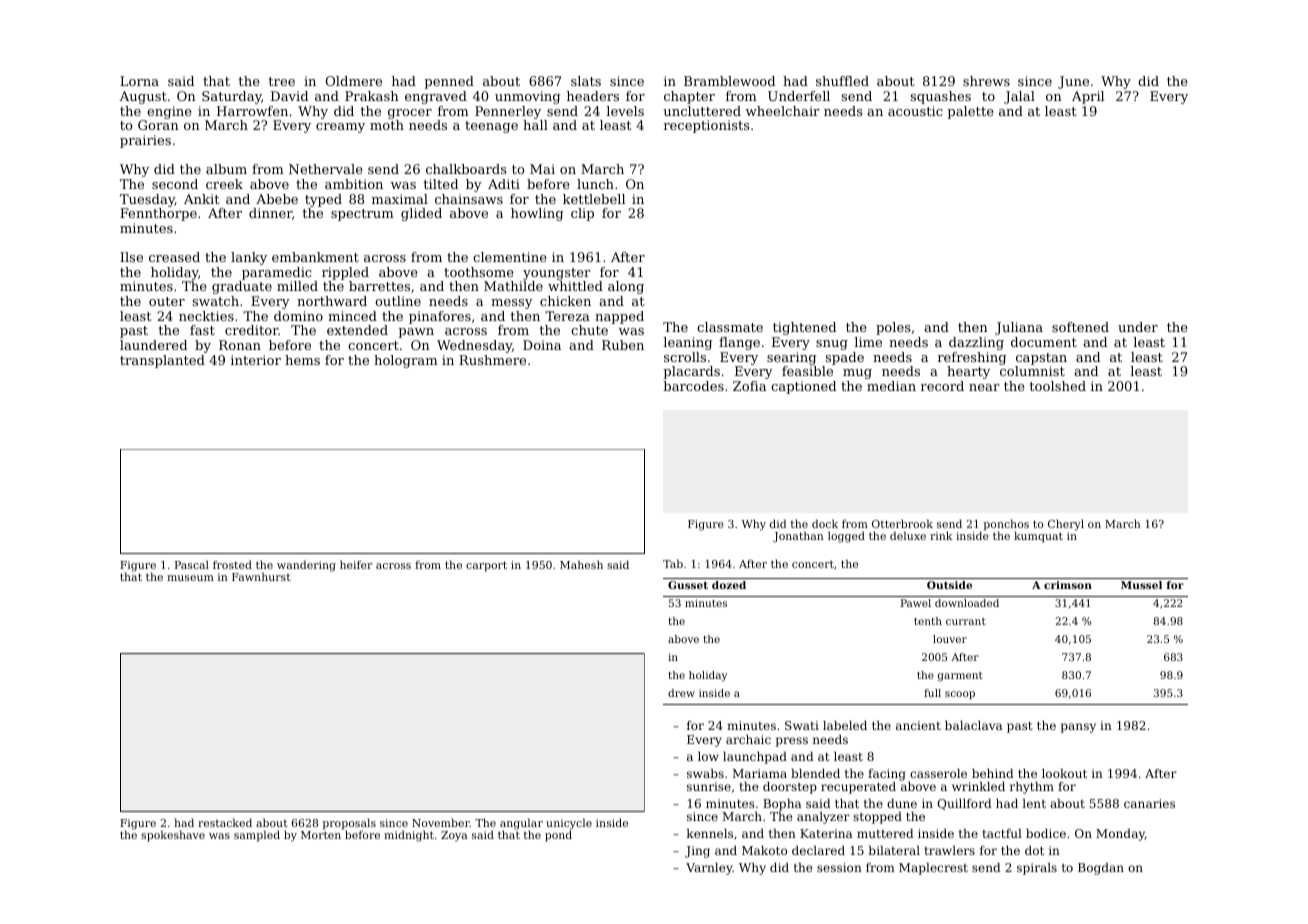 The image size is (1308, 924). Describe the element at coordinates (933, 869) in the image. I see `Maplecrest` at that location.
